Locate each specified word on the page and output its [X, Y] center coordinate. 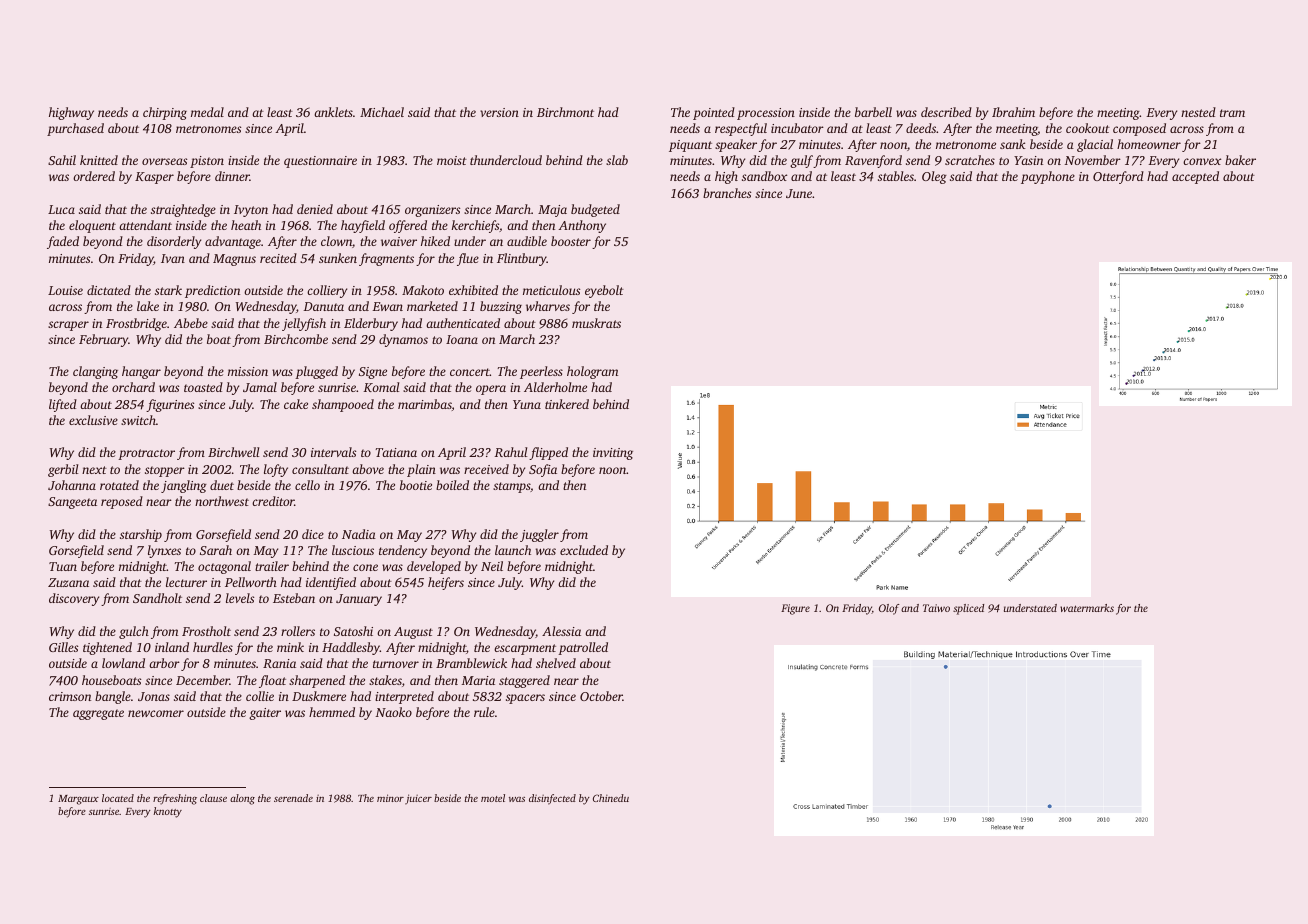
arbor [164, 663]
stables [896, 176]
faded [63, 242]
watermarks [1087, 608]
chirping [165, 113]
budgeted [595, 210]
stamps [511, 487]
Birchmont [565, 112]
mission [248, 371]
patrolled [583, 648]
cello [307, 485]
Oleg [934, 177]
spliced [968, 609]
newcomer [156, 713]
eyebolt [604, 291]
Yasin [1028, 160]
